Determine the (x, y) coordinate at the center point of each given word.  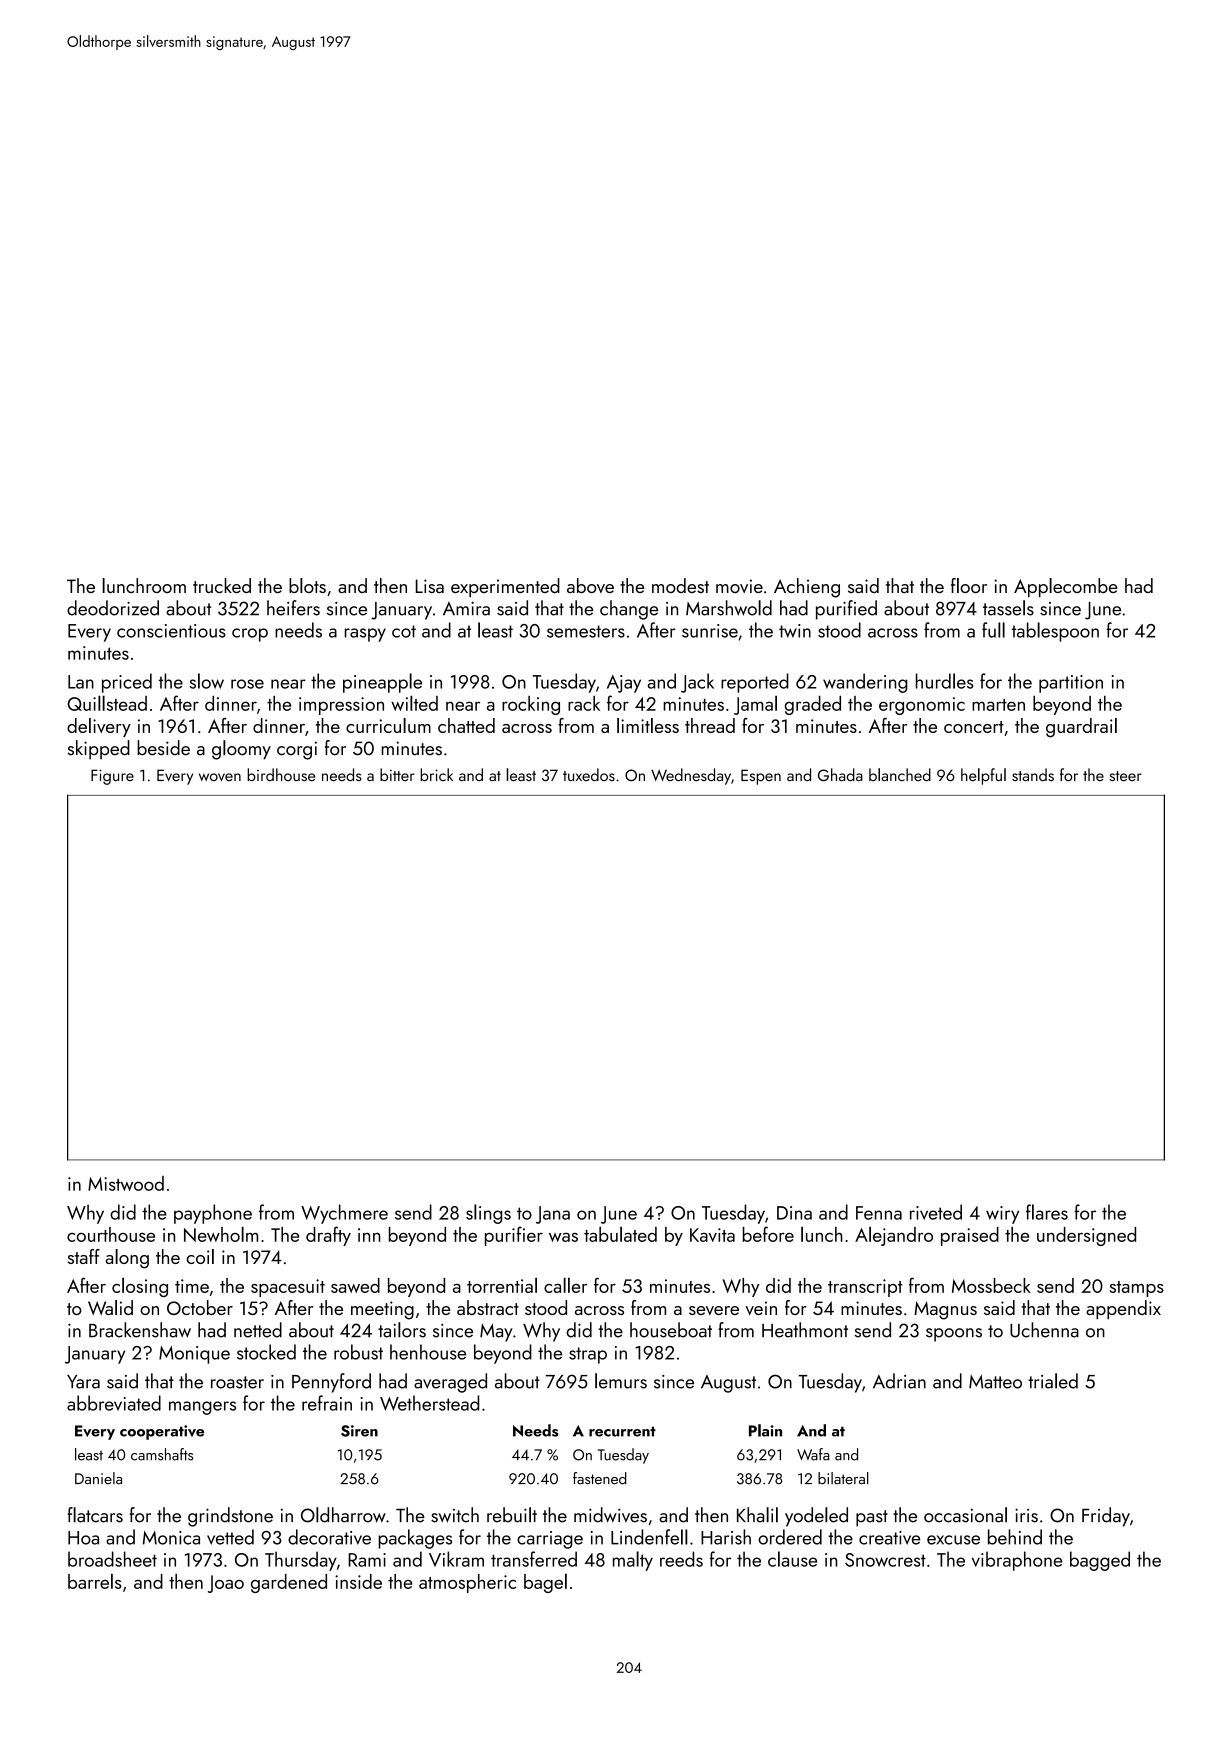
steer (1125, 776)
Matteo (995, 1382)
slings (488, 1214)
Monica (171, 1538)
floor (969, 585)
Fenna (879, 1213)
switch (455, 1515)
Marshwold (729, 608)
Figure (112, 777)
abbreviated (114, 1403)
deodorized (113, 608)
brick (436, 774)
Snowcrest (885, 1560)
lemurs (621, 1381)
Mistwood (126, 1183)
